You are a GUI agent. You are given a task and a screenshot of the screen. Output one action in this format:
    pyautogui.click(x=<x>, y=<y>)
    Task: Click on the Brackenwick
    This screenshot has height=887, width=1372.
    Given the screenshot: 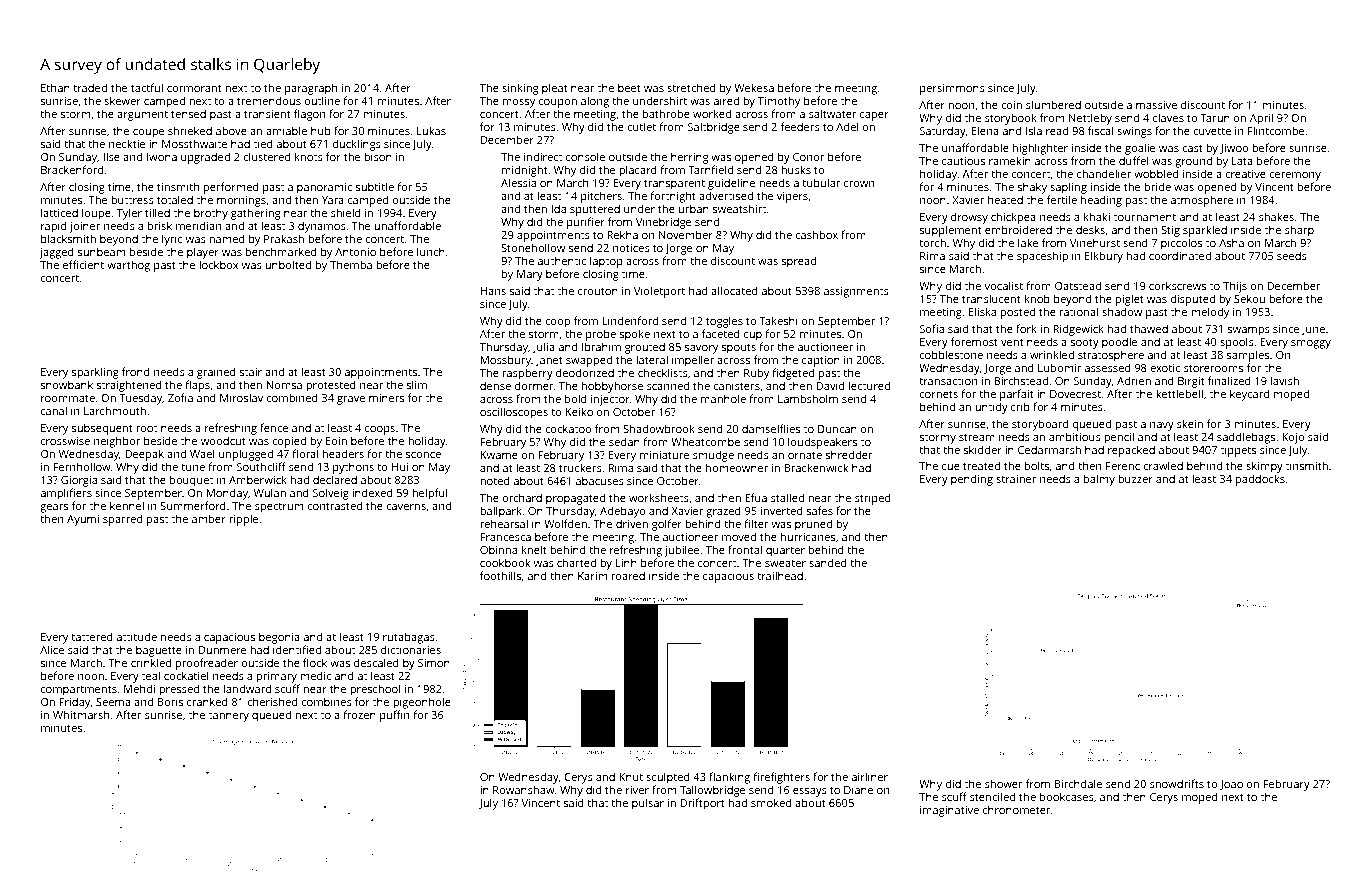 What is the action you would take?
    pyautogui.click(x=816, y=467)
